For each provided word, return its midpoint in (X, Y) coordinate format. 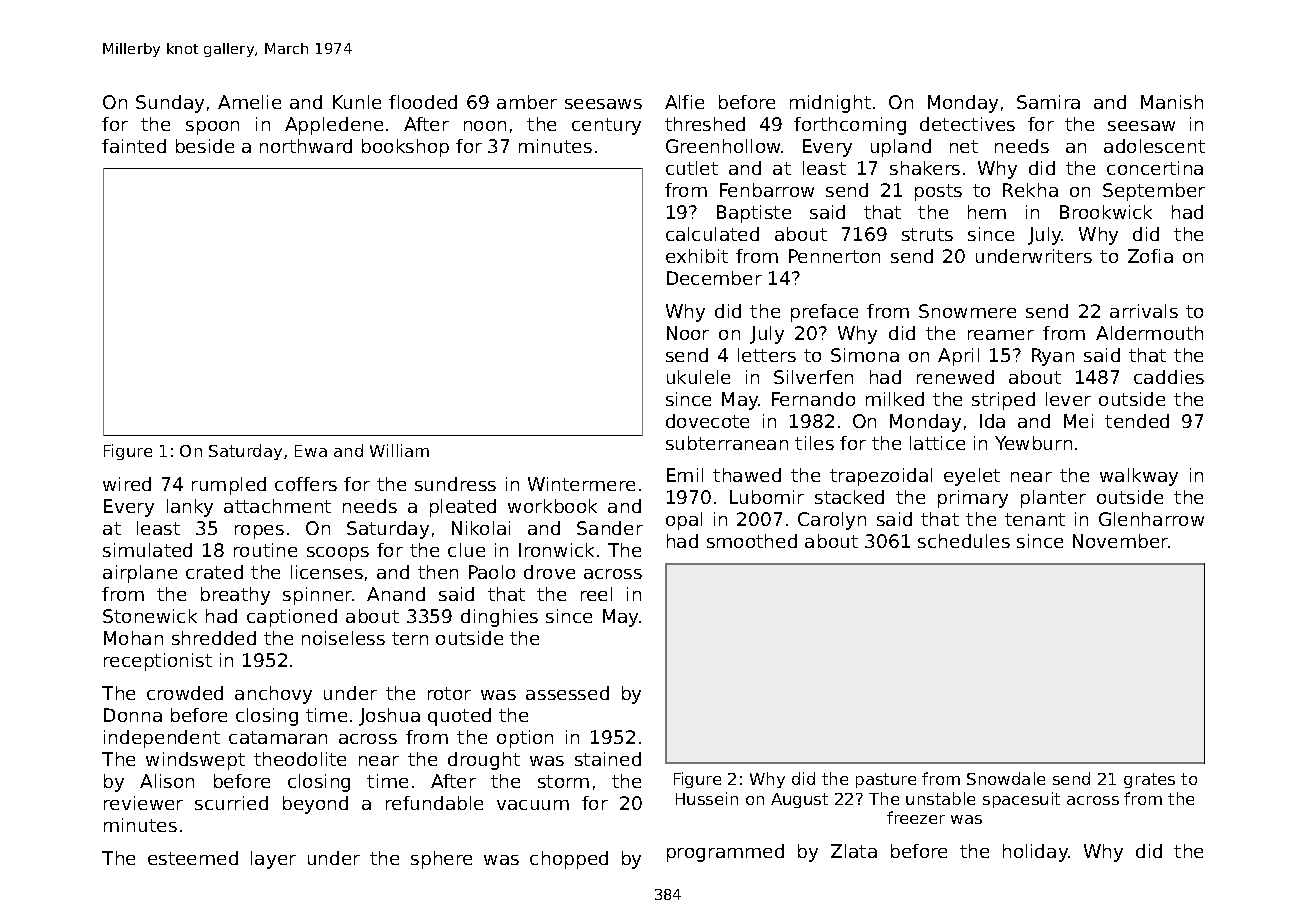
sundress (455, 484)
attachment (277, 506)
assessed (567, 693)
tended (1137, 421)
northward (306, 146)
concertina (1155, 168)
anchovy (273, 695)
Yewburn (1033, 443)
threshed (705, 124)
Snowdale (1006, 778)
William (399, 450)
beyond (315, 805)
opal (684, 521)
